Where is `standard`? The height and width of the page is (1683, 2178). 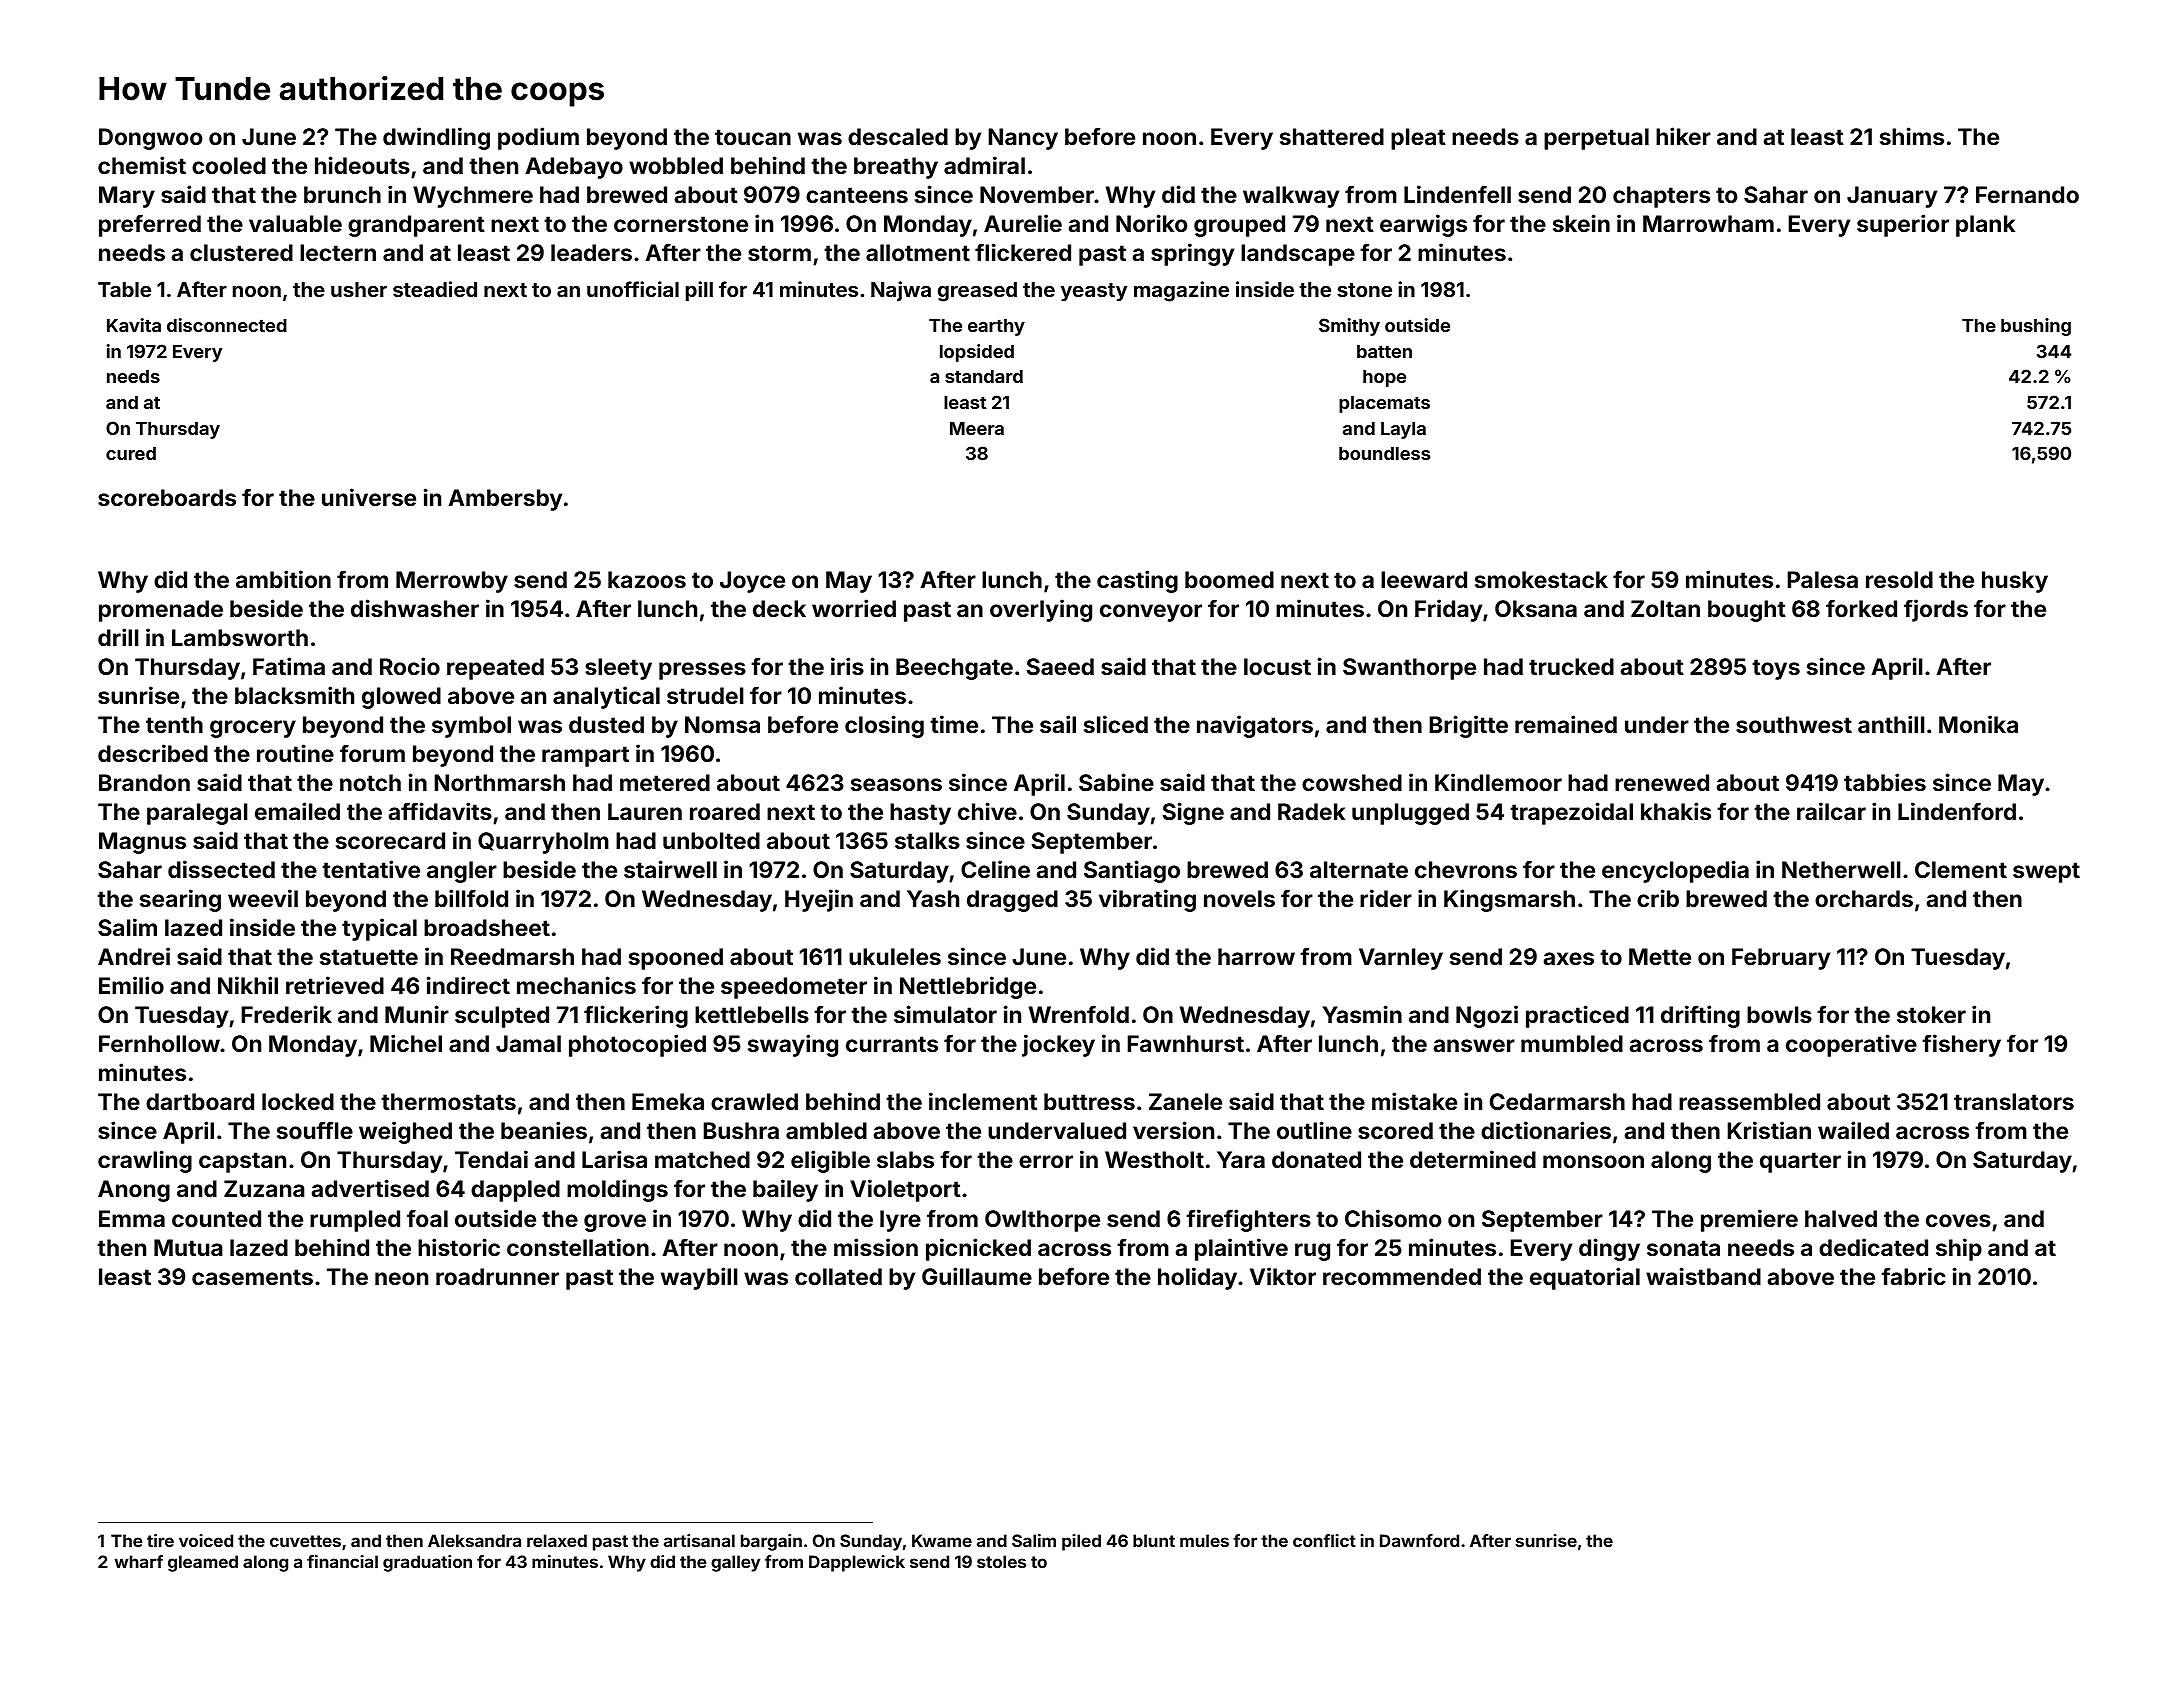 standard is located at coordinates (984, 376).
